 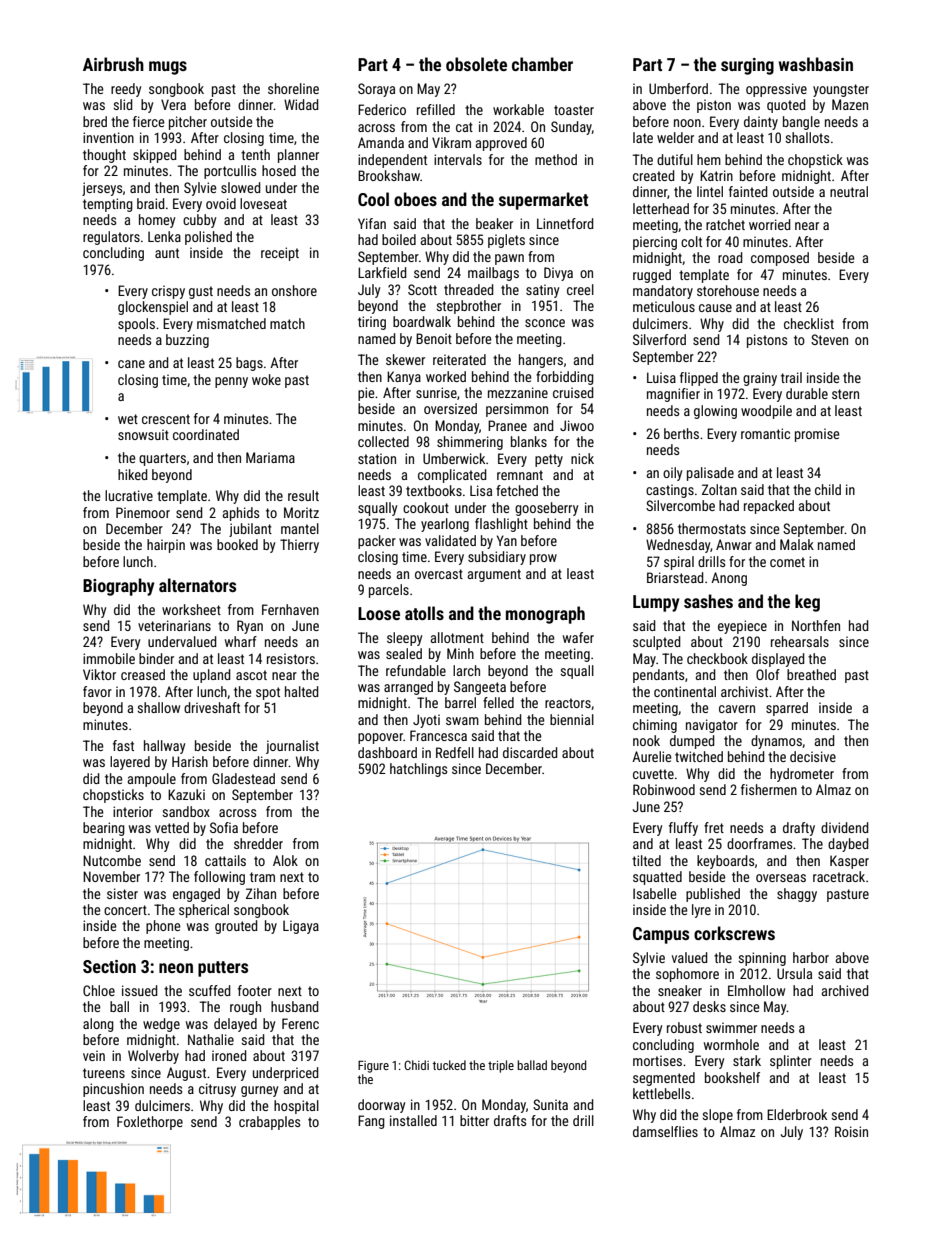 What do you see at coordinates (123, 745) in the screenshot?
I see `fast` at bounding box center [123, 745].
